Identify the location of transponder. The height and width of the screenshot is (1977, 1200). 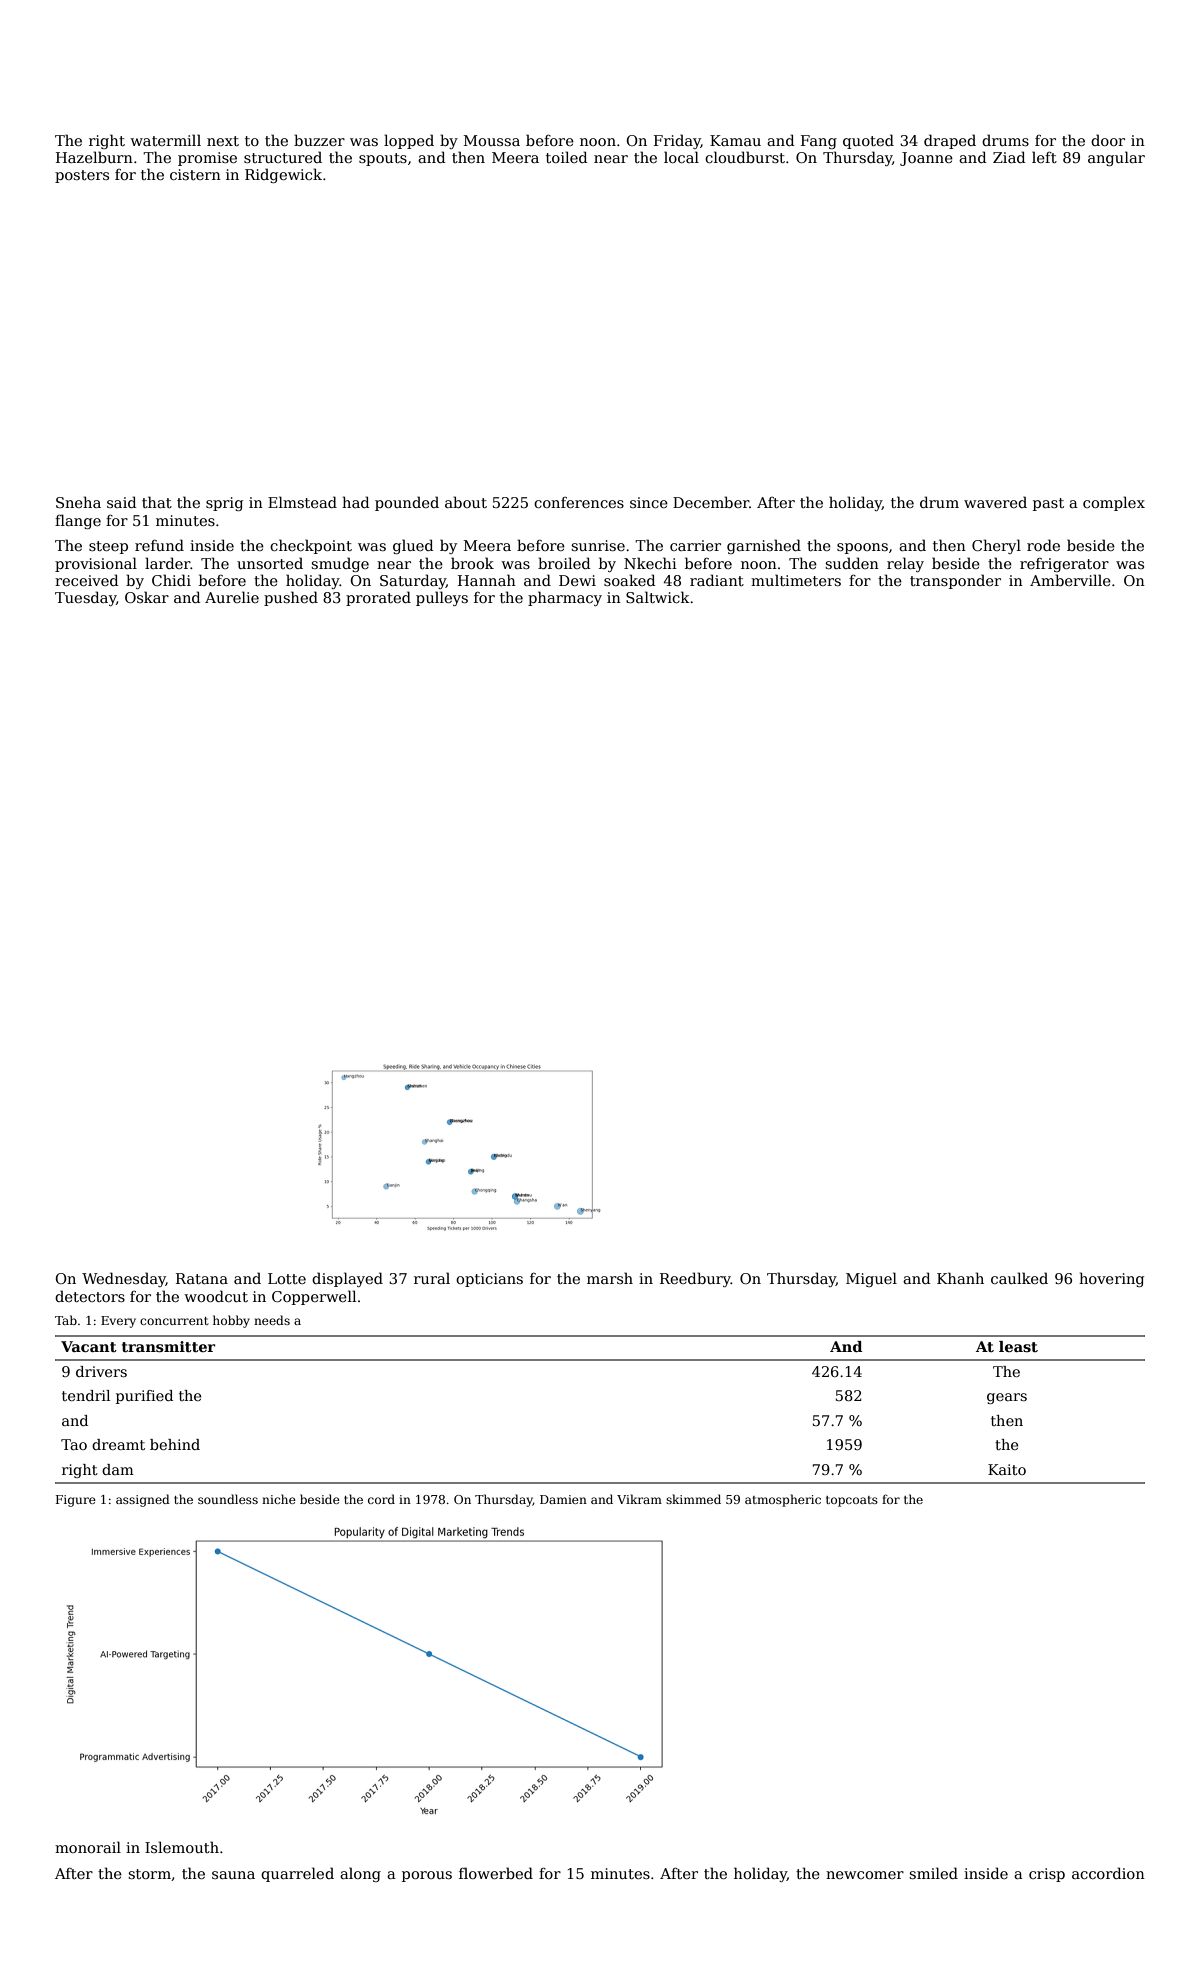
(955, 581).
